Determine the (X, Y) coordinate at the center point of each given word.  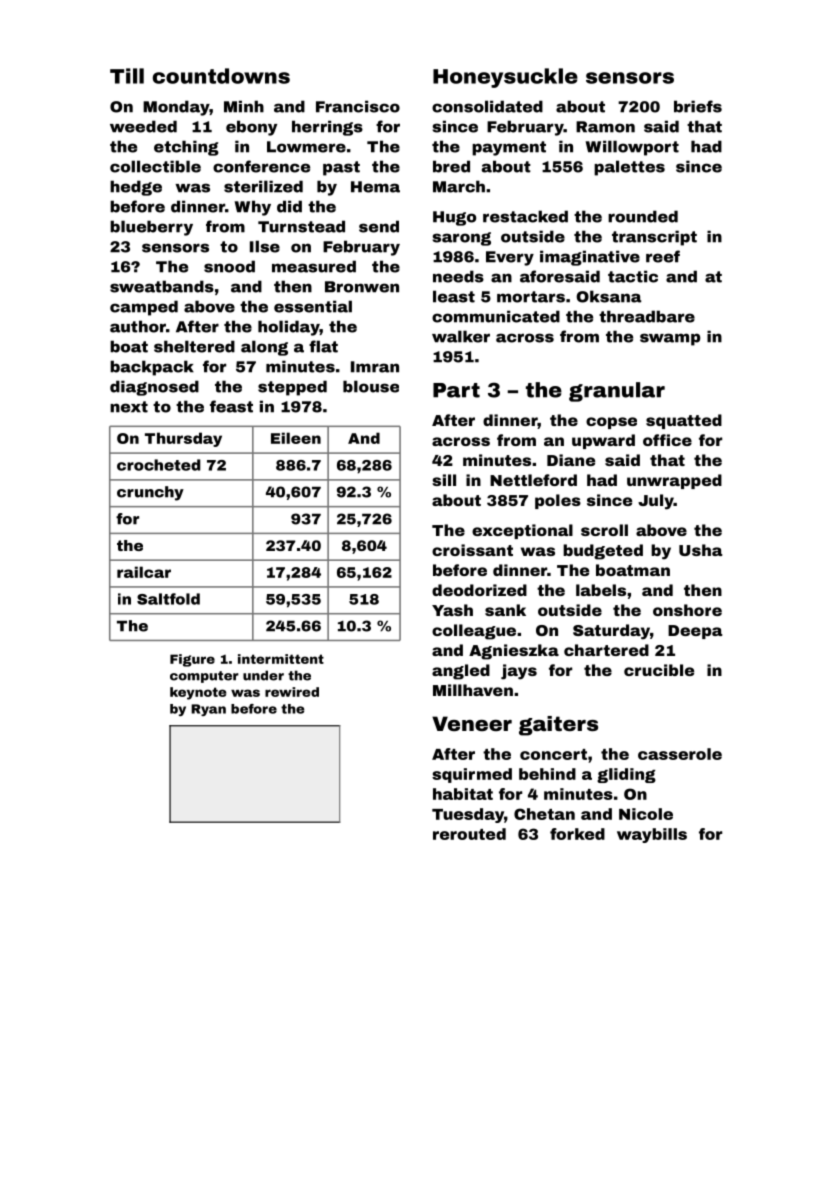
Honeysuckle (505, 78)
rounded (643, 216)
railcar (144, 572)
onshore (687, 610)
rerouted (469, 834)
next (129, 407)
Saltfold (168, 599)
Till (127, 76)
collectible (155, 166)
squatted (684, 421)
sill (444, 480)
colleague (474, 632)
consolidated (487, 106)
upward (603, 441)
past (341, 168)
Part (456, 390)
